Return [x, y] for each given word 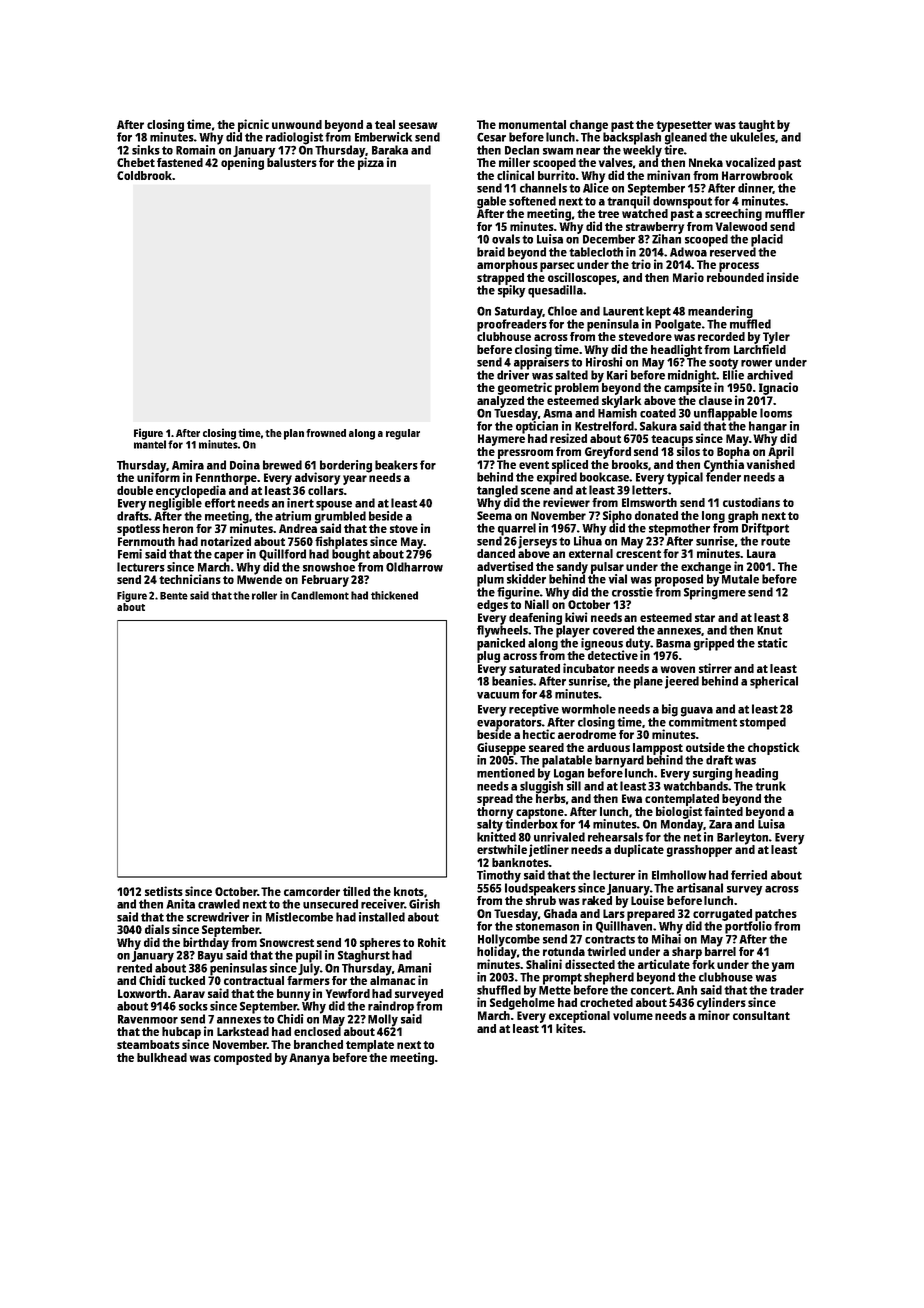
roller [264, 595]
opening [242, 163]
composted [243, 1059]
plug [488, 657]
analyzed [500, 402]
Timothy [499, 876]
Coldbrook [144, 175]
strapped [500, 279]
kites [569, 1028]
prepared [651, 915]
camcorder [312, 891]
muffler [785, 213]
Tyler [776, 338]
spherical [774, 682]
